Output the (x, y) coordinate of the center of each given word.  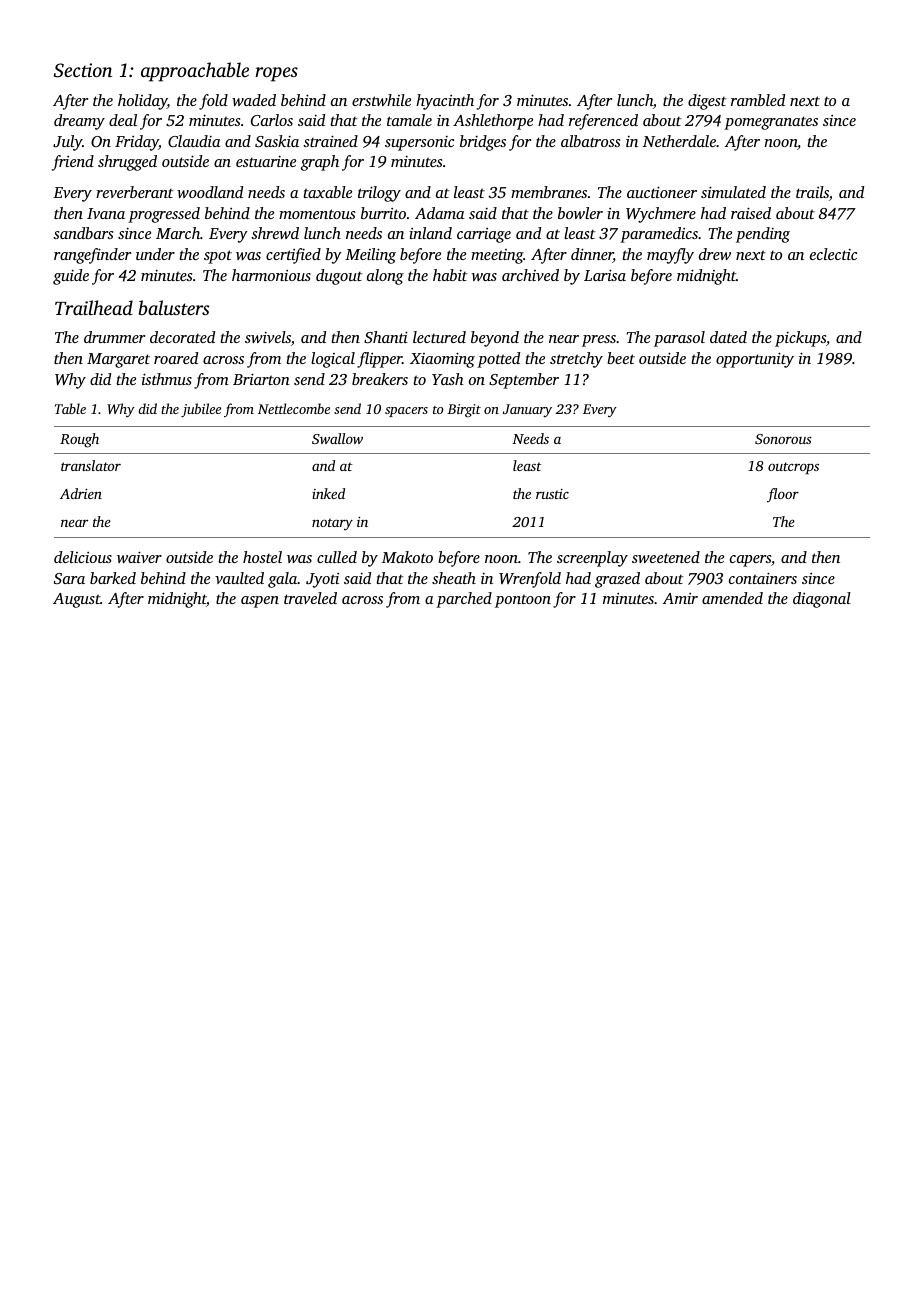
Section (83, 70)
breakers (380, 379)
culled (337, 557)
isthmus (167, 379)
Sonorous (783, 439)
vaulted (239, 578)
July (67, 143)
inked (328, 493)
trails (812, 192)
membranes (549, 192)
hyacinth (445, 102)
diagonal (822, 600)
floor (783, 495)
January (527, 410)
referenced (603, 122)
